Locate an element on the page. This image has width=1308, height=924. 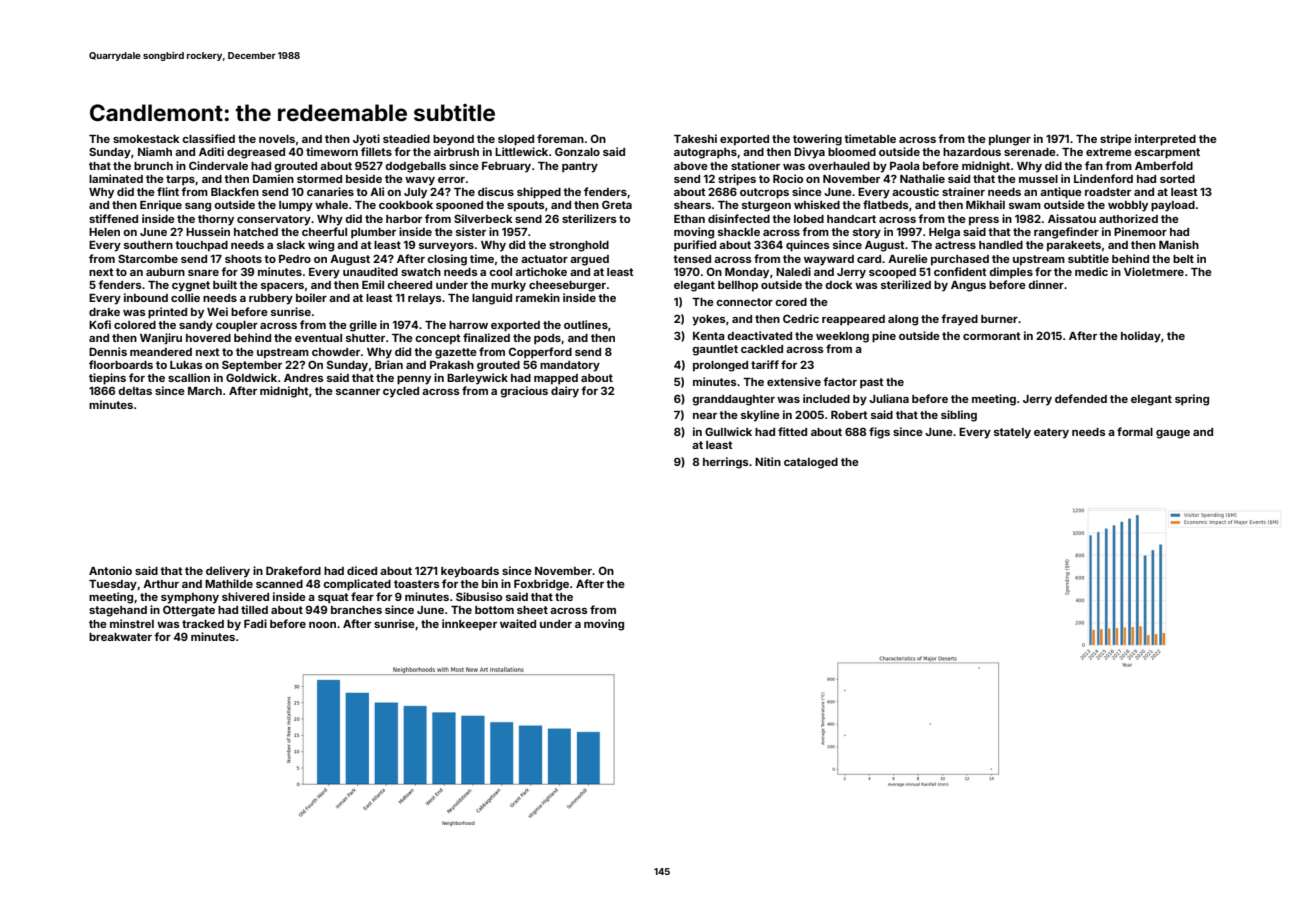
dodgeballs is located at coordinates (415, 167).
